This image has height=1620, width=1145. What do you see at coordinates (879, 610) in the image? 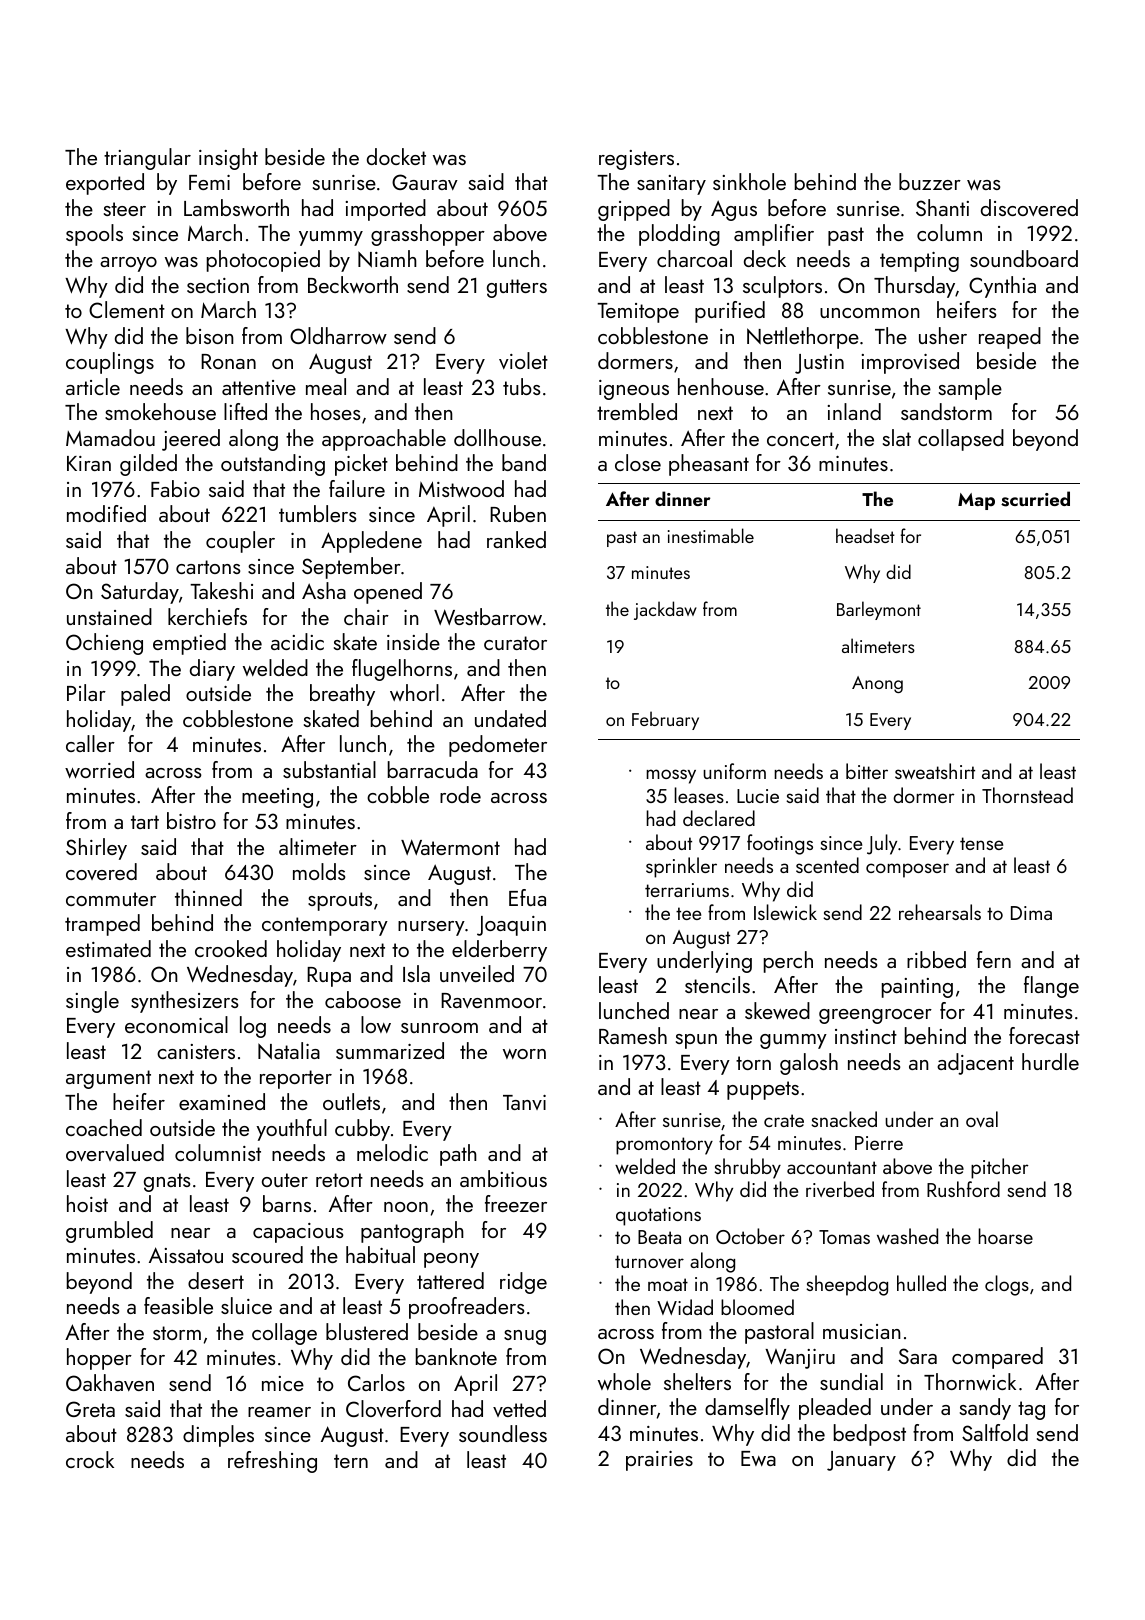
I see `Barleymont` at bounding box center [879, 610].
